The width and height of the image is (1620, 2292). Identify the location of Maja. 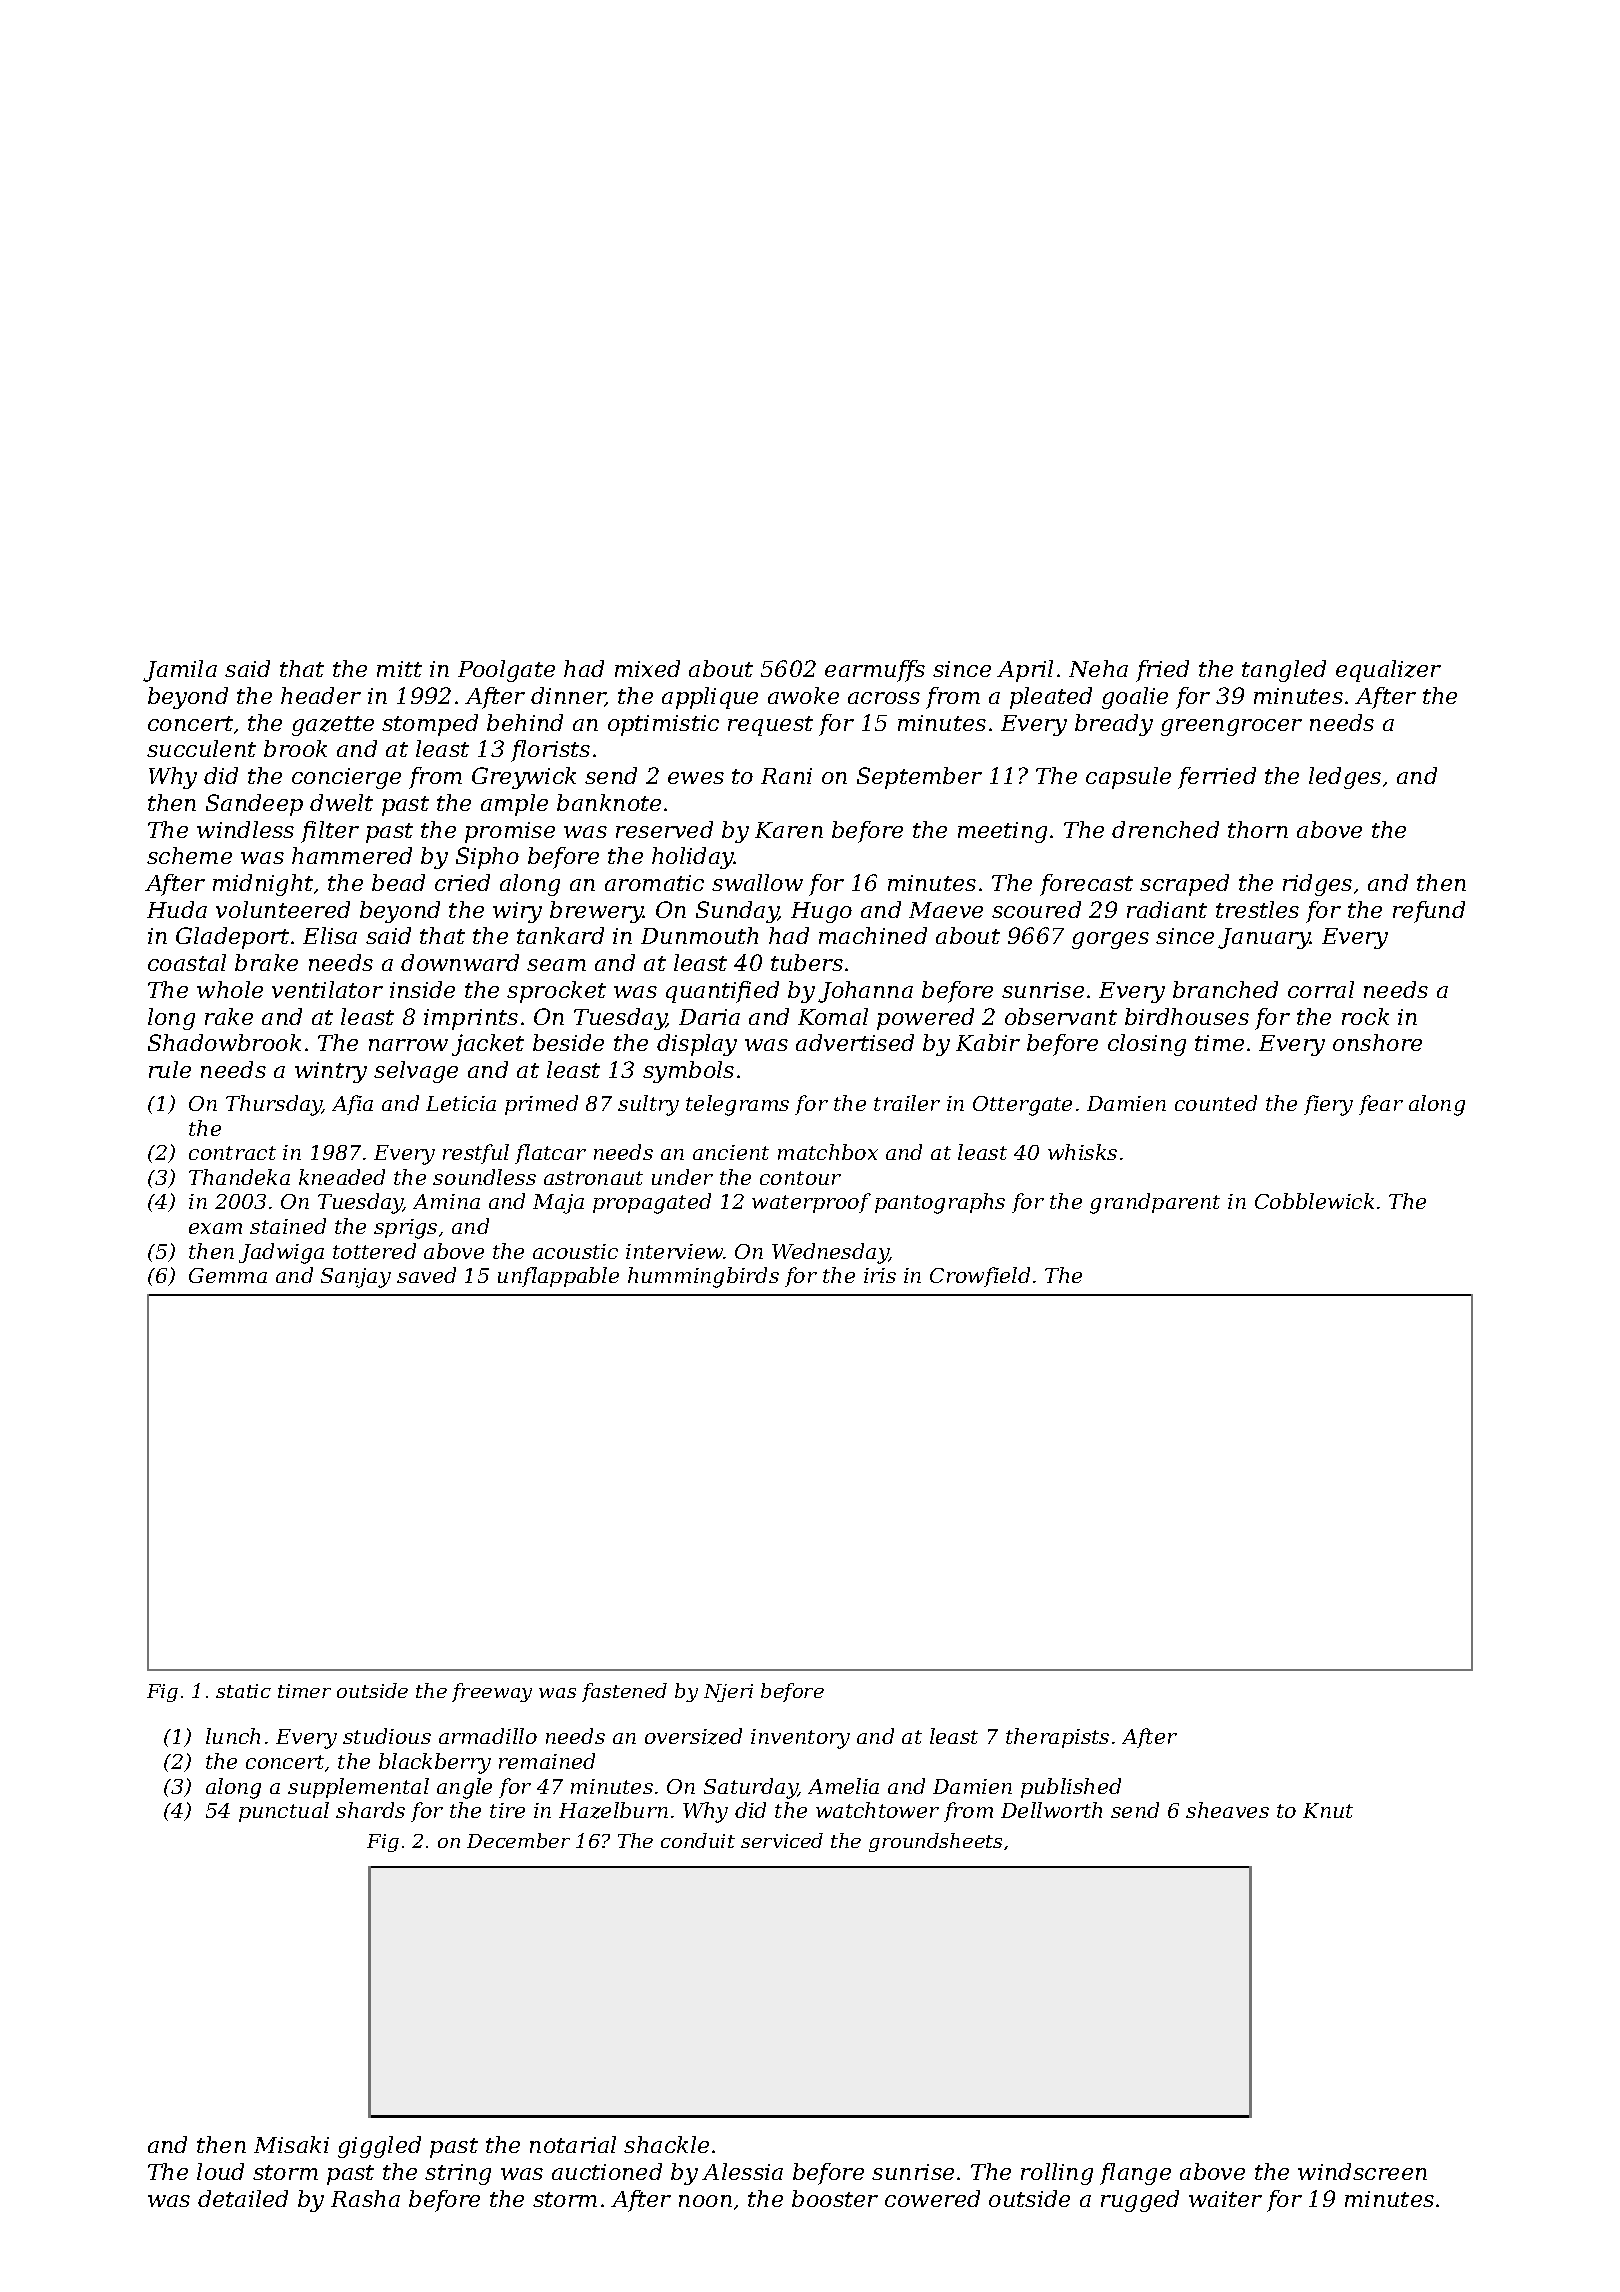
(558, 1204).
